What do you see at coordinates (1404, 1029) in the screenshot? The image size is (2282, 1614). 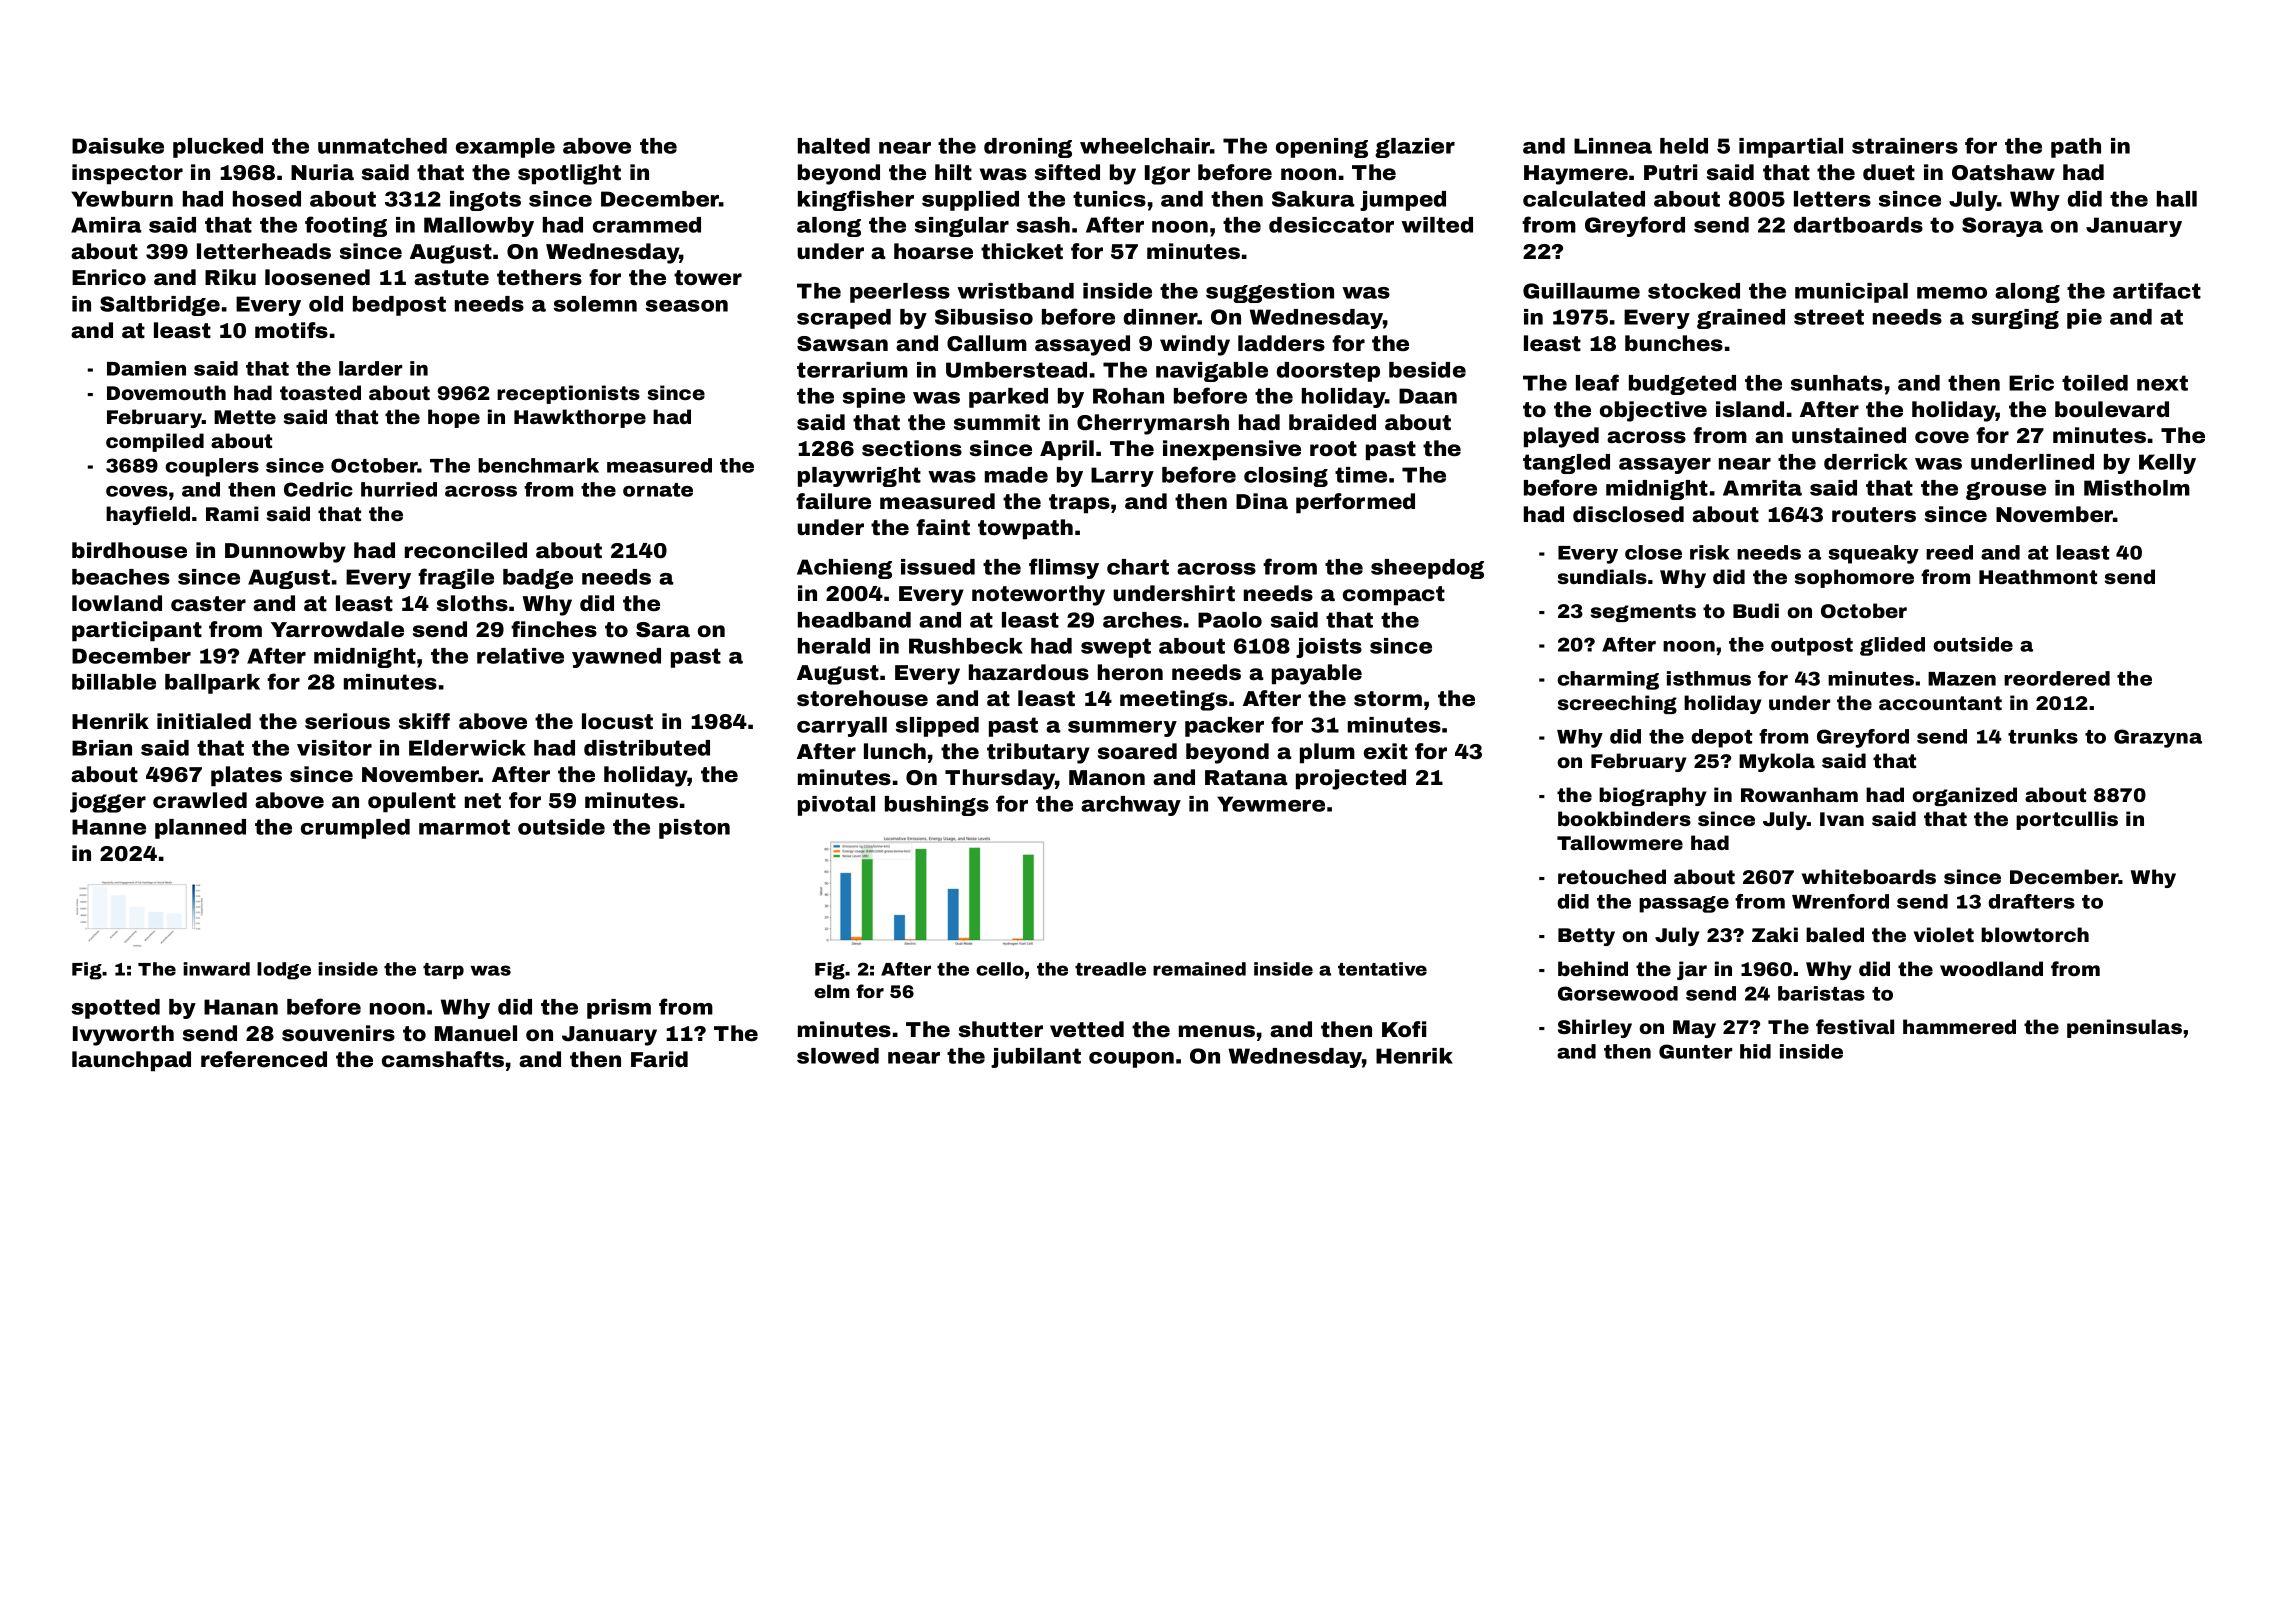 I see `Kofi` at bounding box center [1404, 1029].
